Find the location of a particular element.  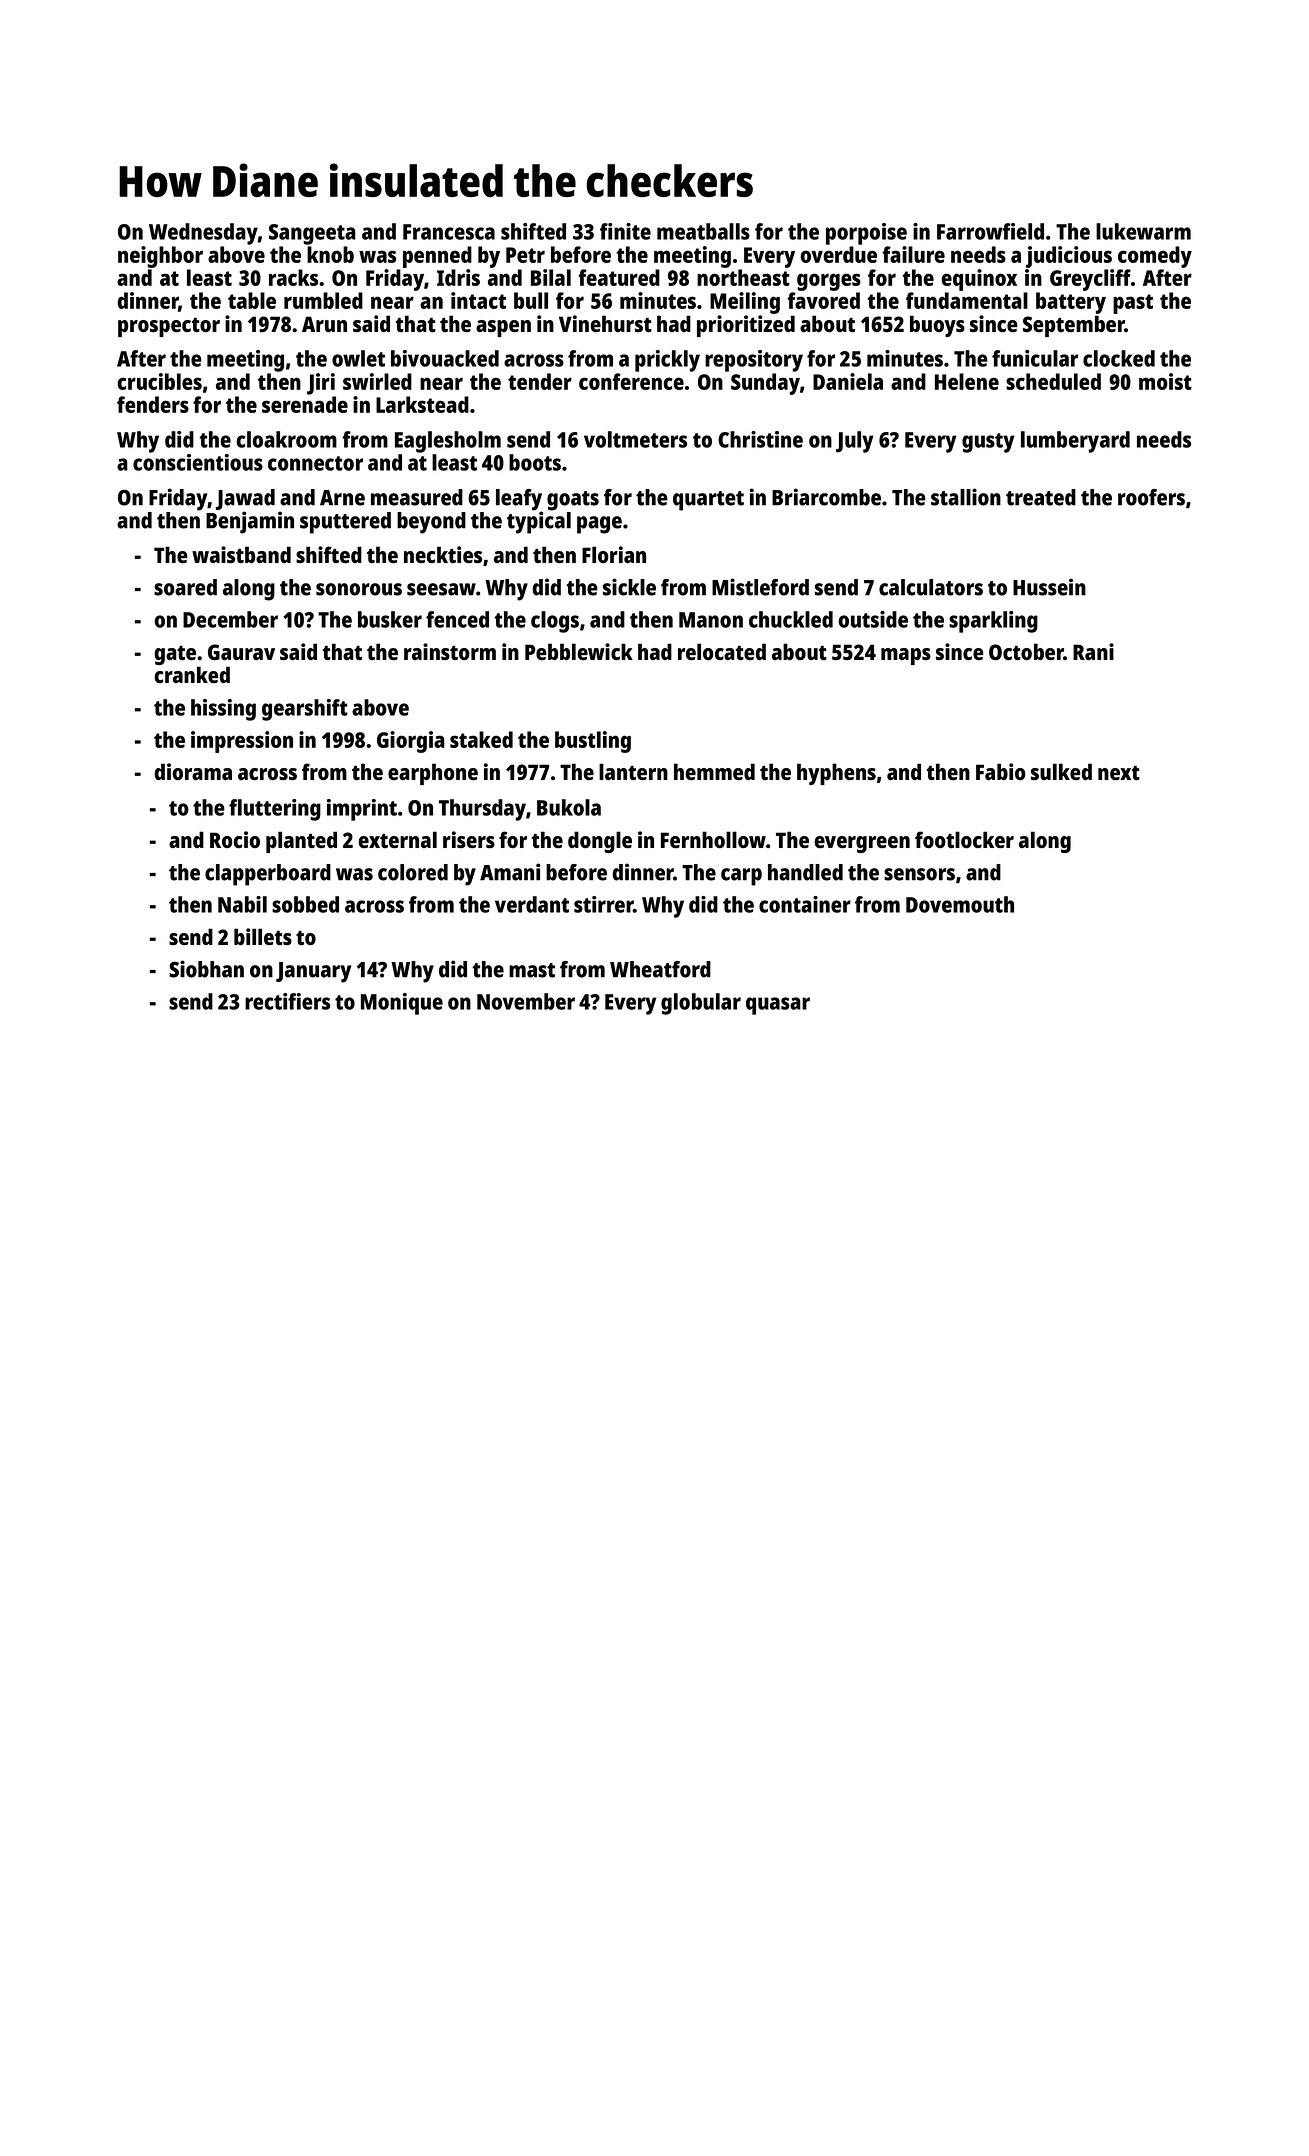

Hussein is located at coordinates (1049, 587).
